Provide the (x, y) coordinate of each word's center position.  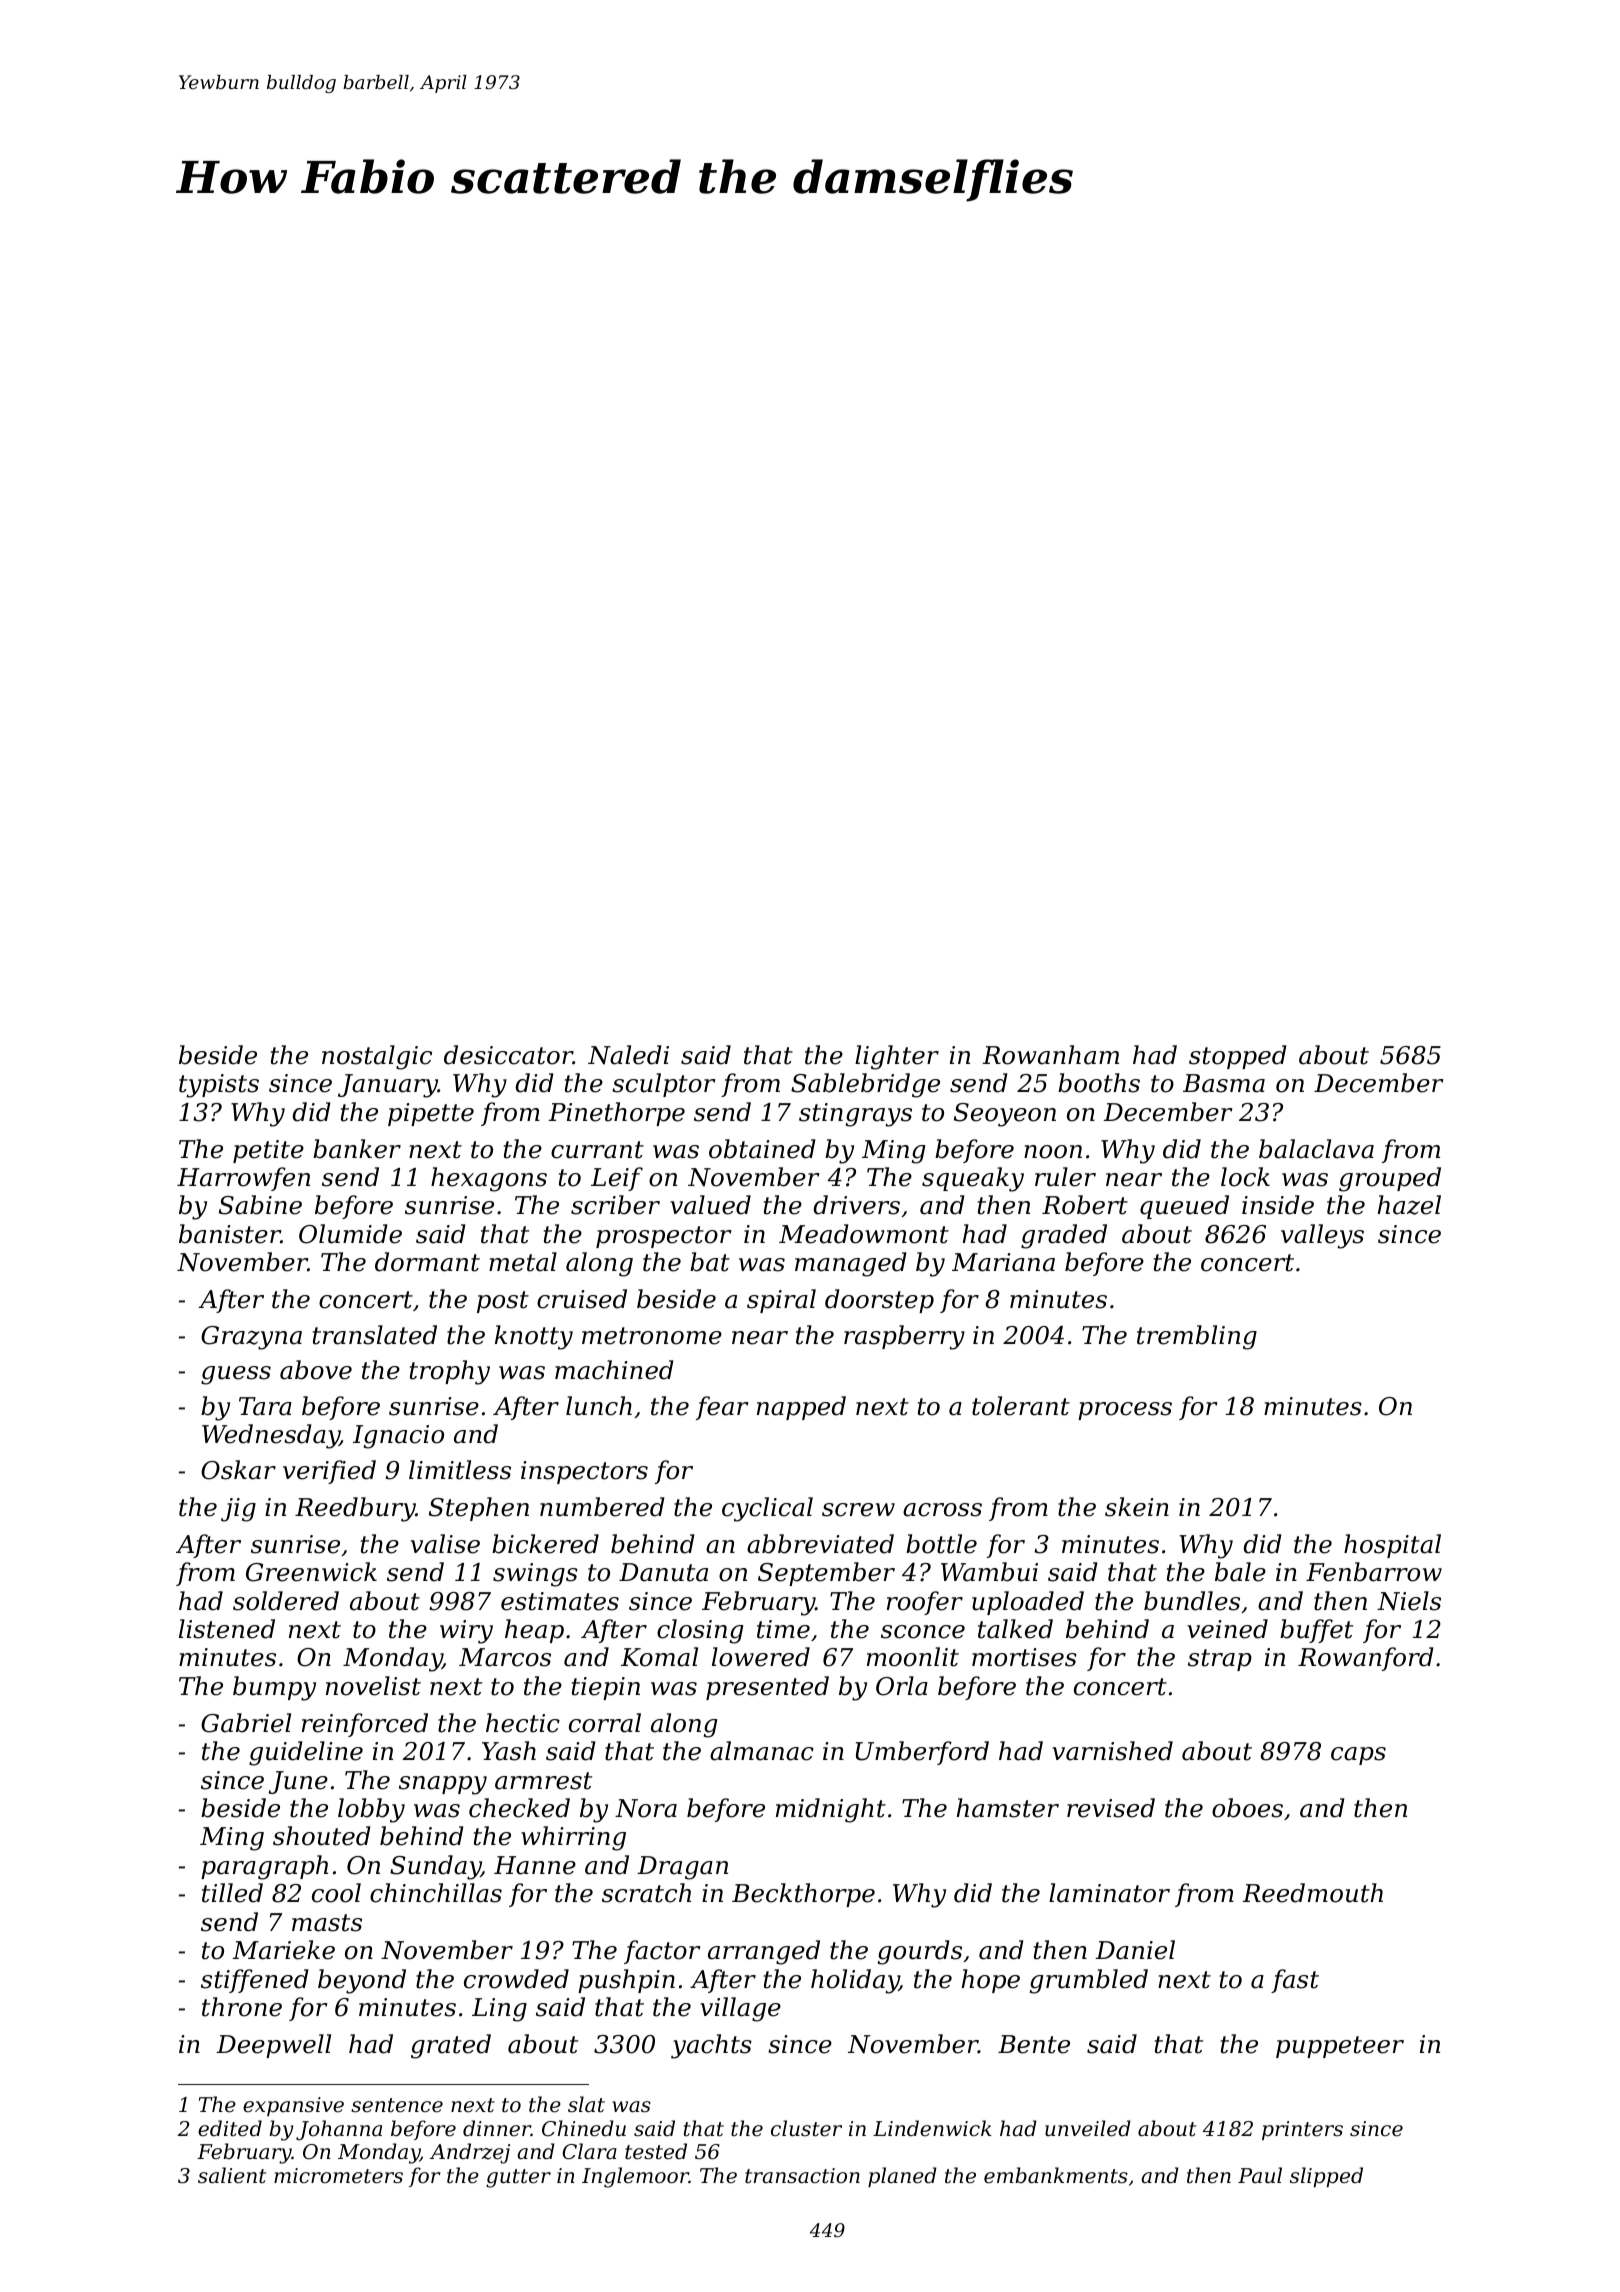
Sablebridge (865, 1085)
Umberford (922, 1753)
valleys (1322, 1236)
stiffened (254, 1981)
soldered (286, 1601)
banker (357, 1149)
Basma (1224, 1083)
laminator (1109, 1893)
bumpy (274, 1688)
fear (722, 1408)
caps (1358, 1756)
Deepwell (273, 2046)
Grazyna (251, 1338)
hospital (1392, 1546)
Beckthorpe (803, 1895)
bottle (941, 1544)
